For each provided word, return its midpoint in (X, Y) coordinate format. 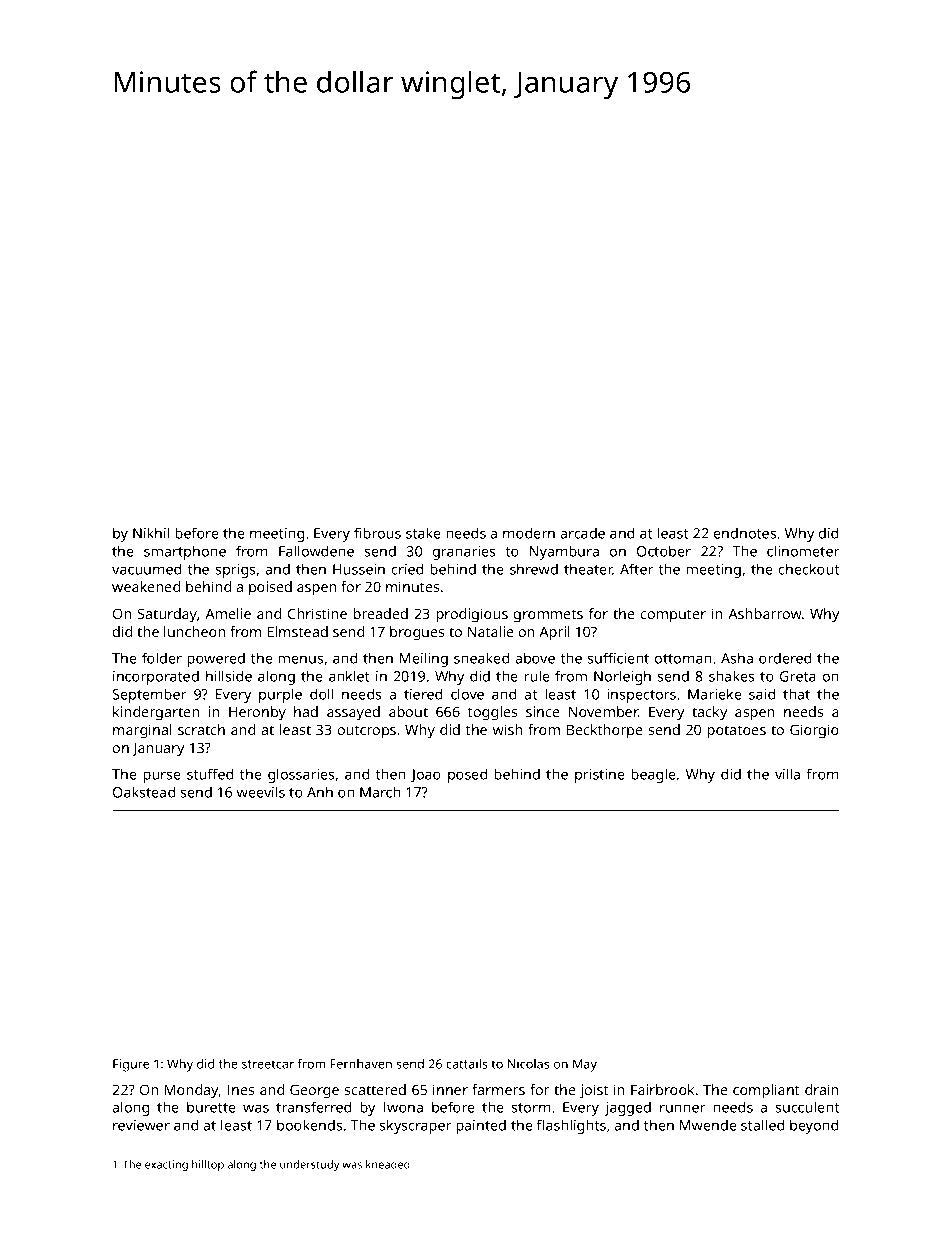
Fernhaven (361, 1064)
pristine (600, 776)
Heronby (257, 713)
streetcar (268, 1064)
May (585, 1065)
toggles (492, 713)
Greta (798, 676)
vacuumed (146, 569)
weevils (261, 792)
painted (481, 1126)
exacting (166, 1165)
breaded (380, 613)
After (636, 569)
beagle (653, 775)
